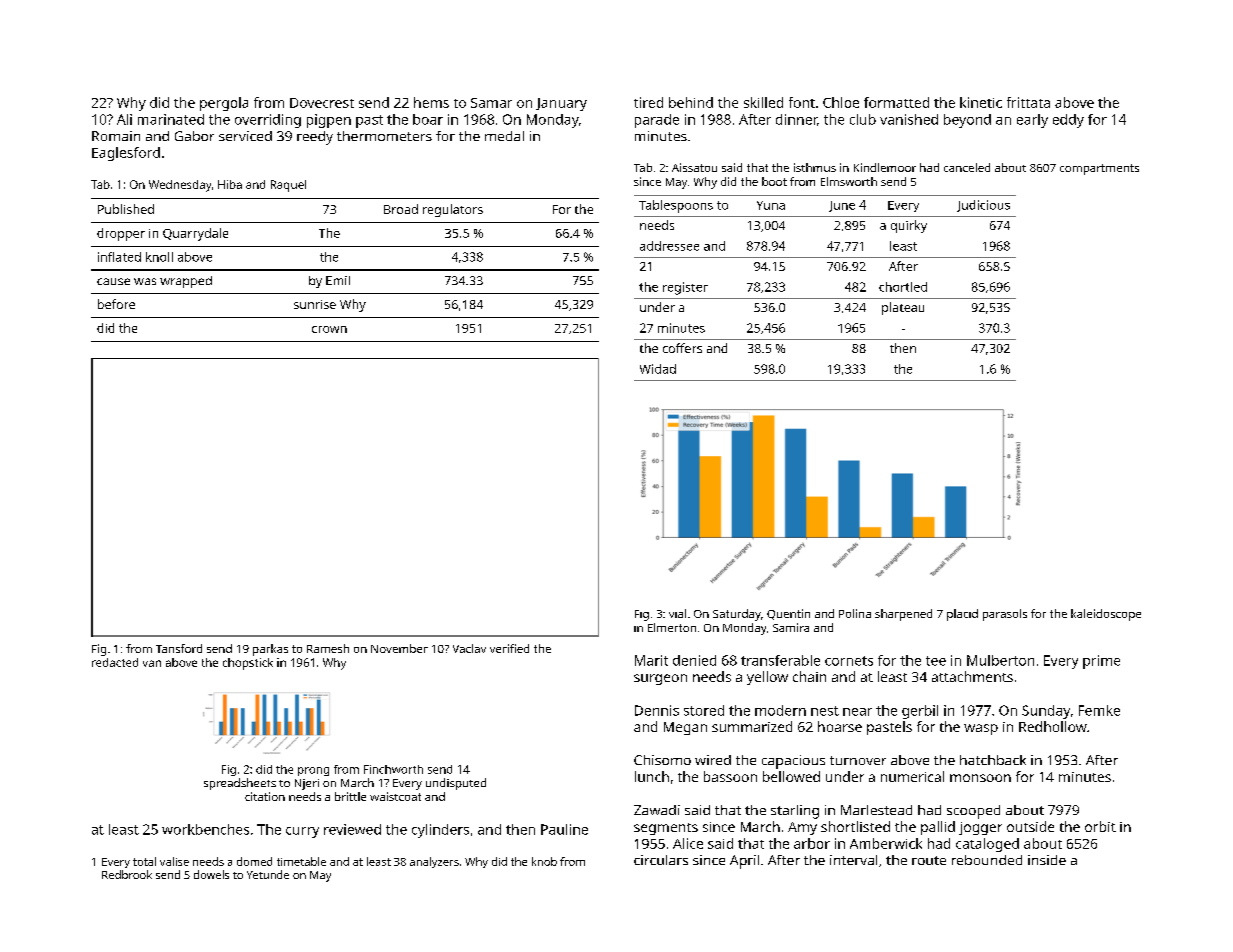 Image resolution: width=1233 pixels, height=952 pixels. What do you see at coordinates (694, 167) in the document?
I see `Aissatou` at bounding box center [694, 167].
